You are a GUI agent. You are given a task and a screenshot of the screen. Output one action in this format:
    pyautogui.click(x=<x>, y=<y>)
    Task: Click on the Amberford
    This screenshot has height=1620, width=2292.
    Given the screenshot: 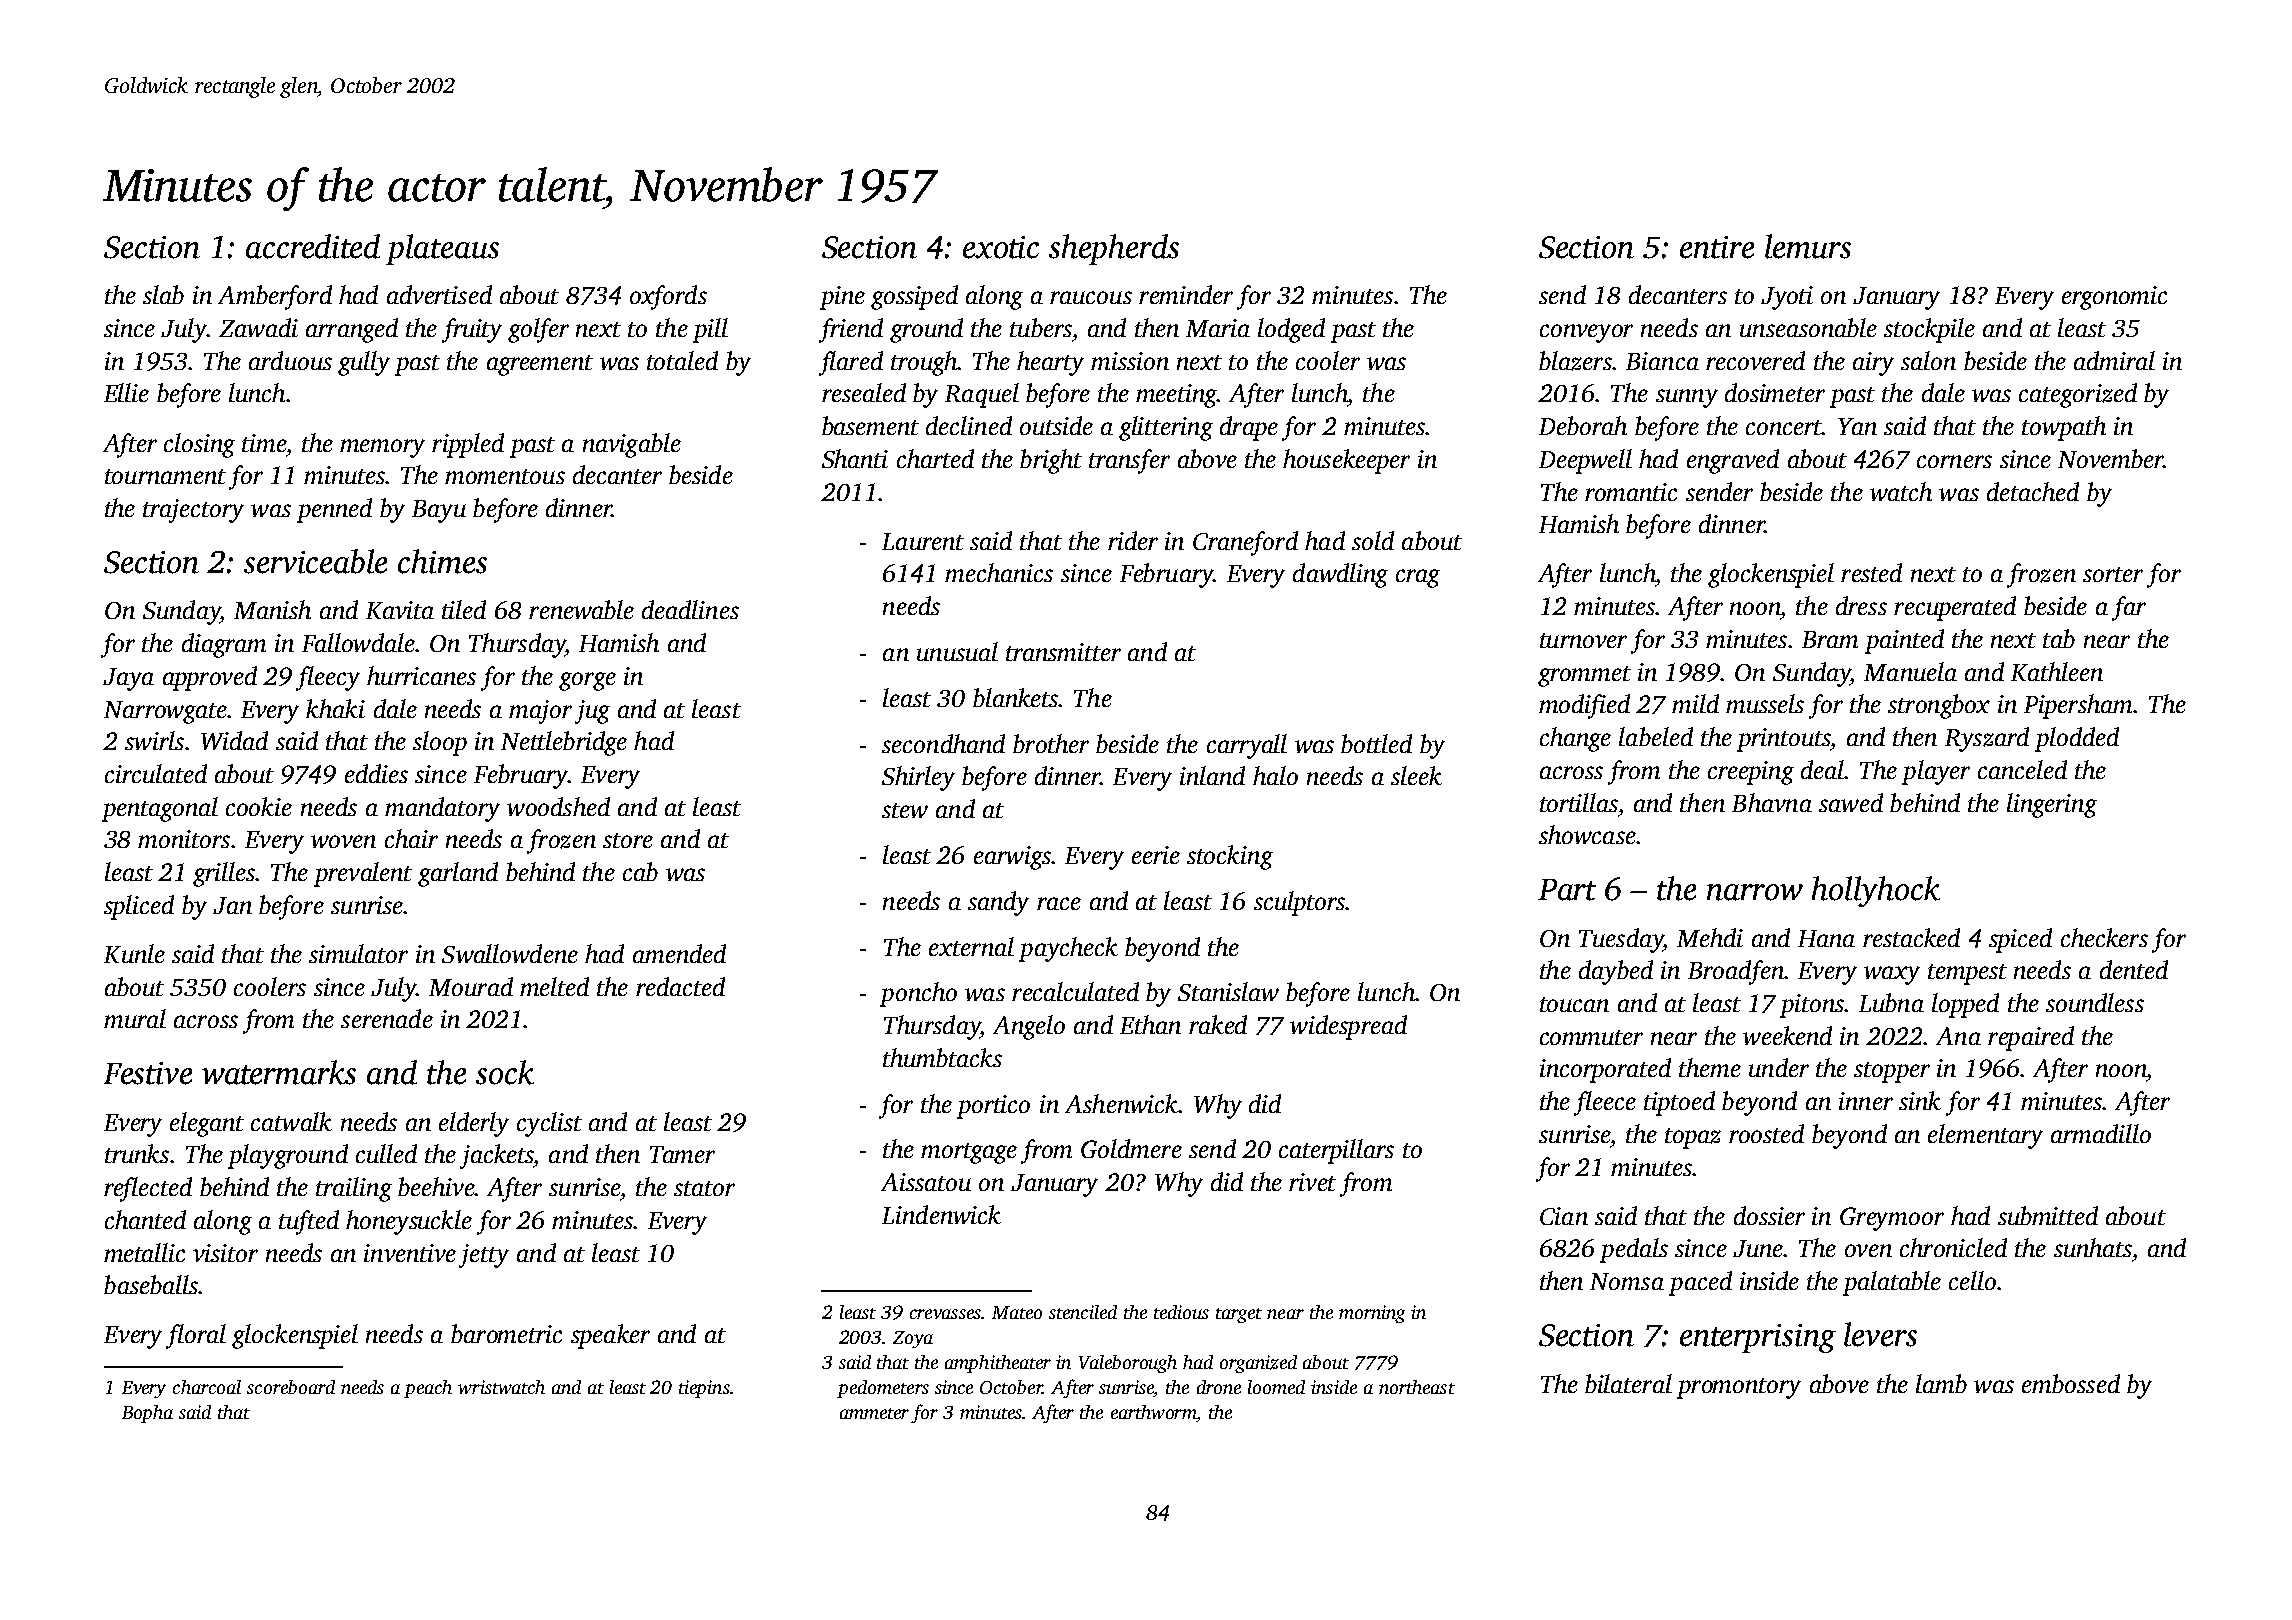 What is the action you would take?
    pyautogui.click(x=275, y=297)
